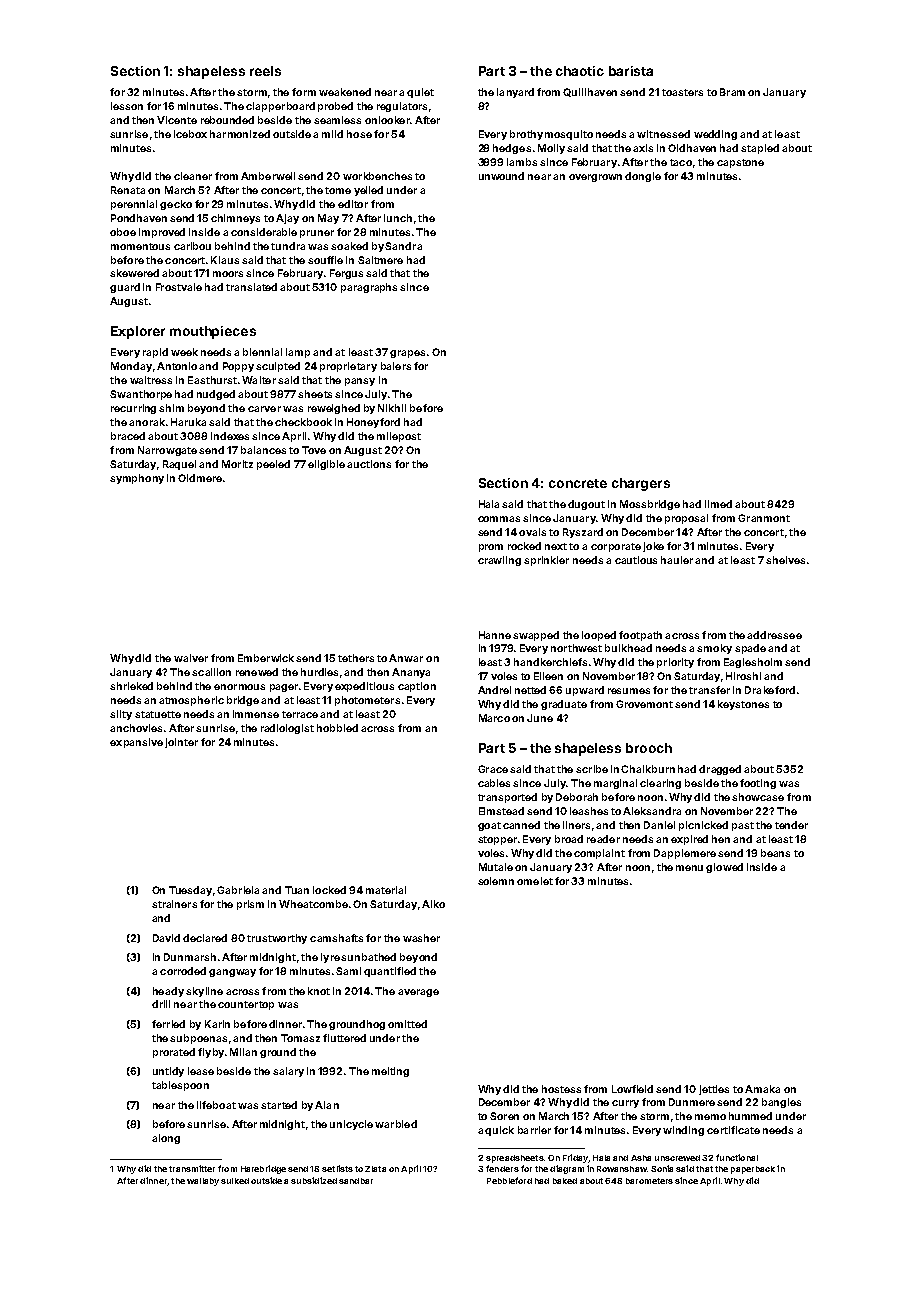 The width and height of the document is (924, 1308). I want to click on Pebbleford, so click(509, 1180).
